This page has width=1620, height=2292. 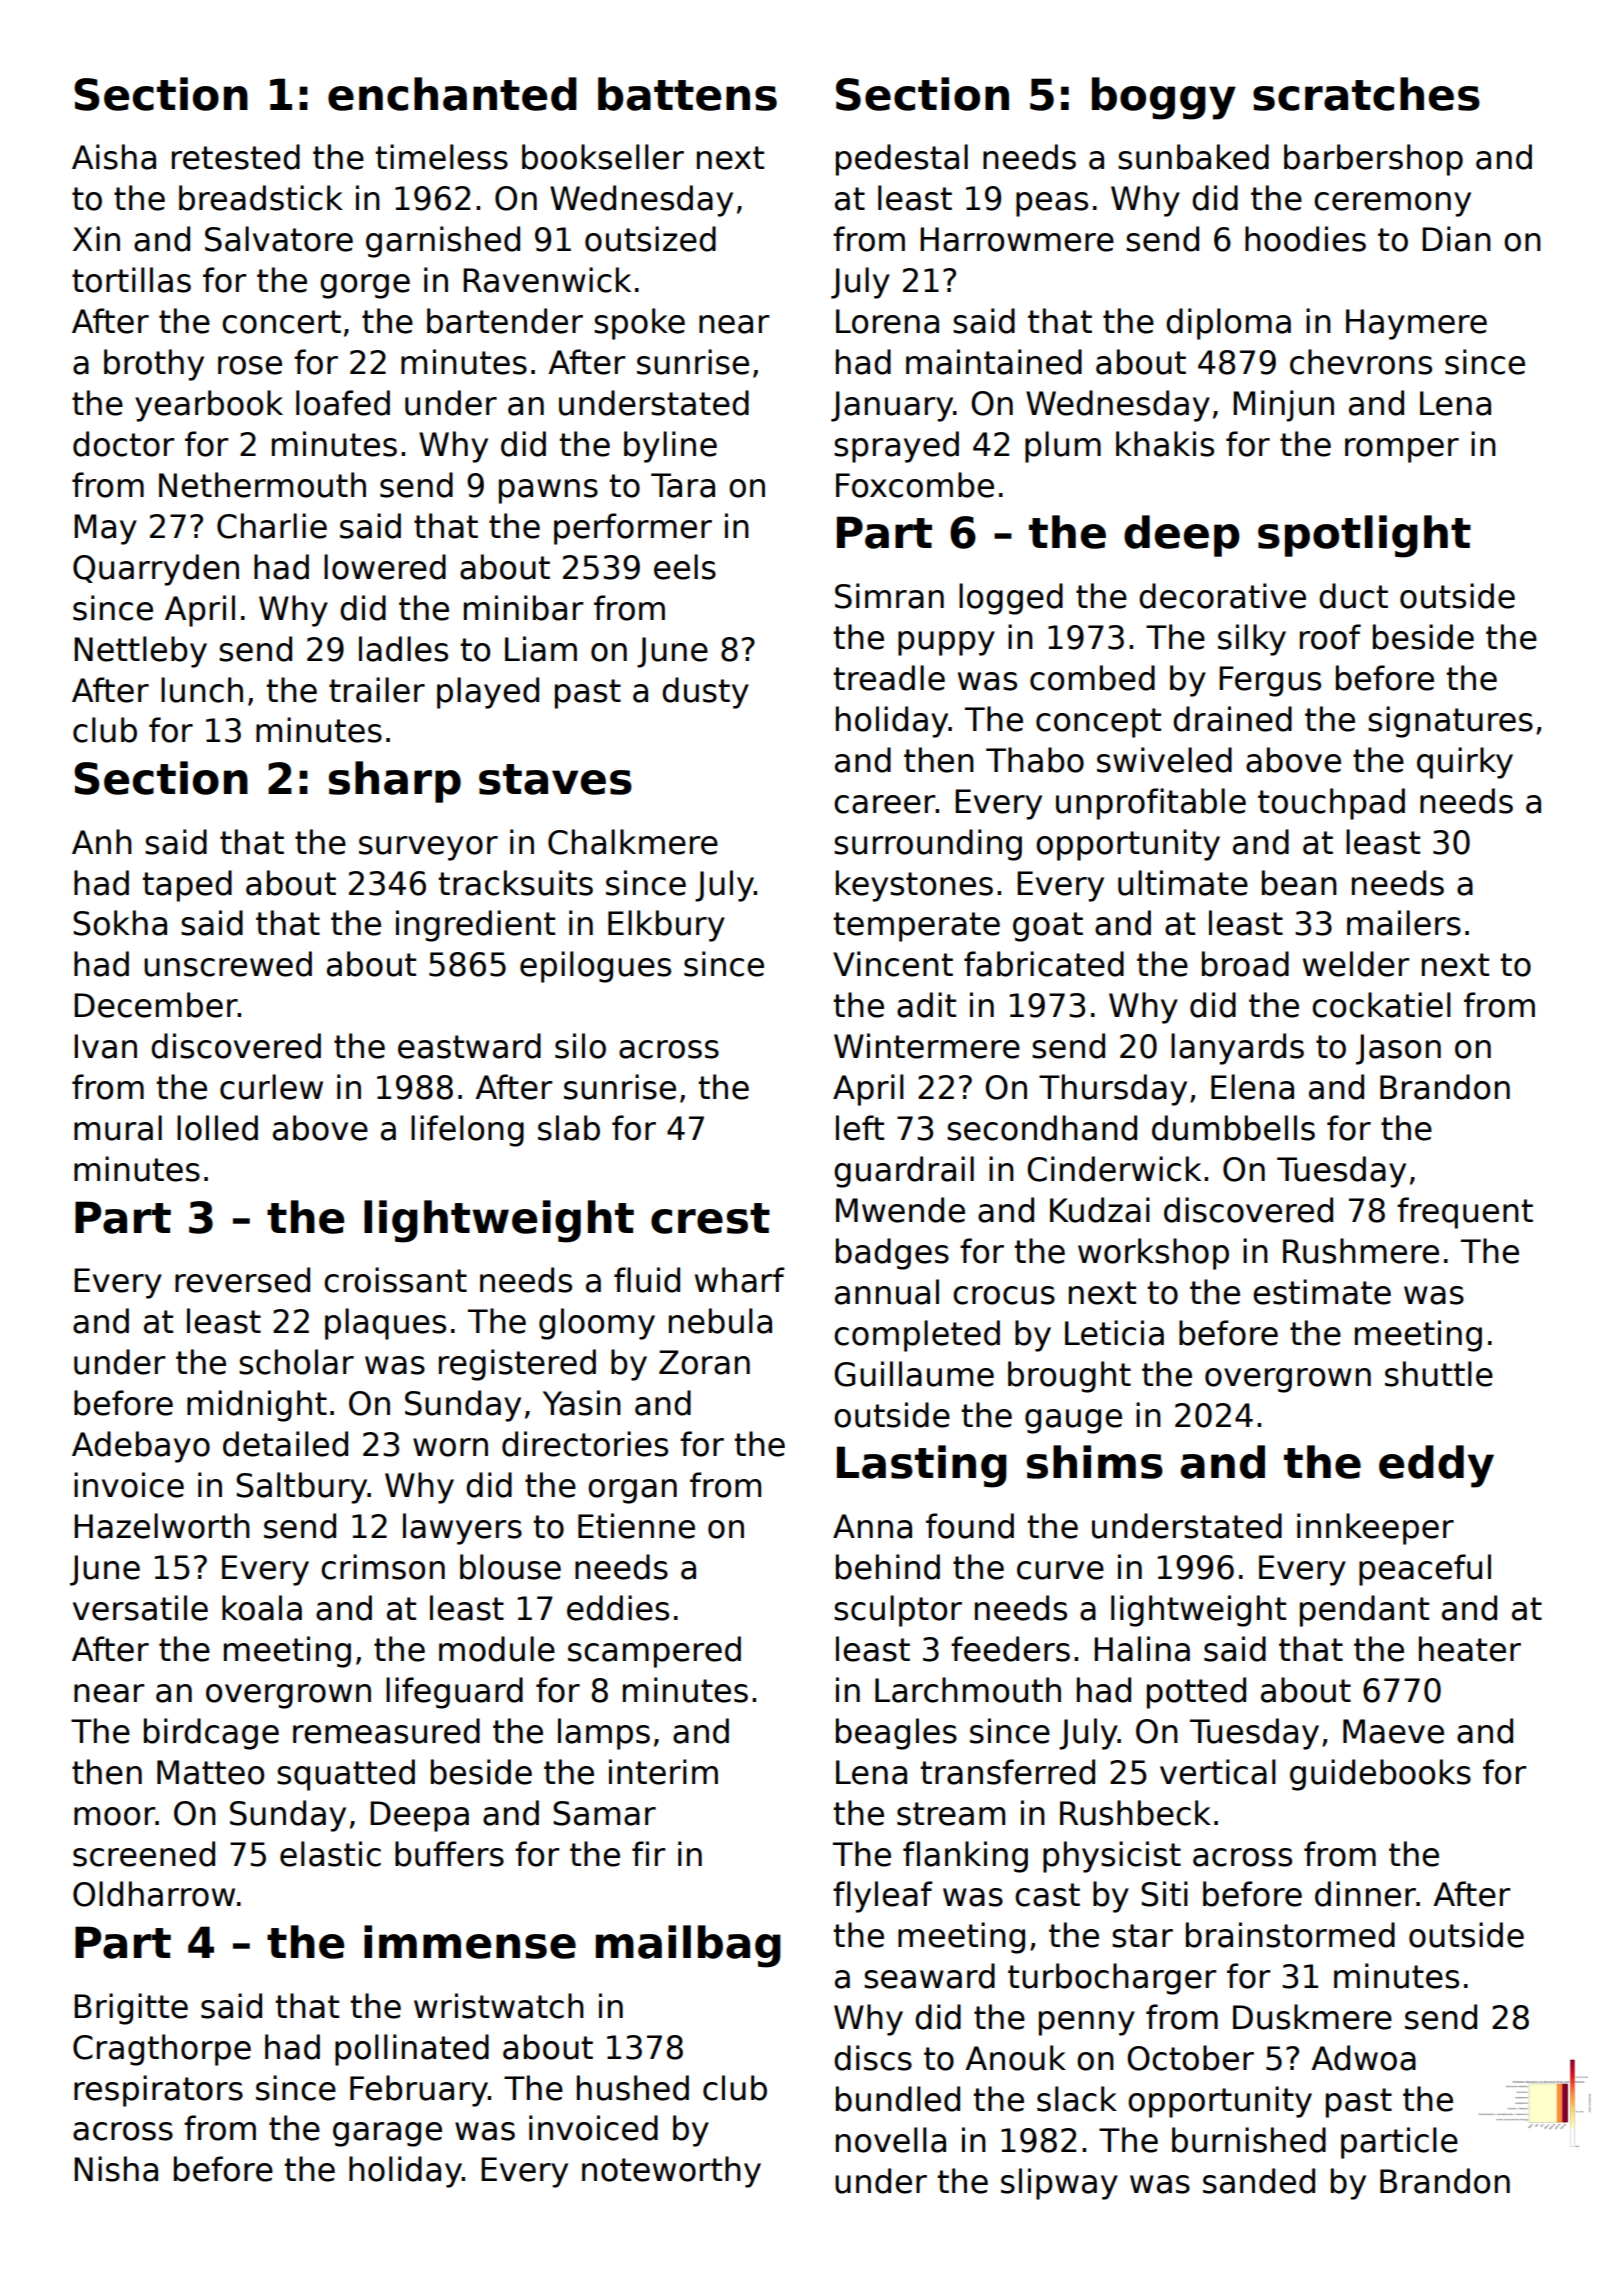 I want to click on enchanted, so click(x=452, y=94).
